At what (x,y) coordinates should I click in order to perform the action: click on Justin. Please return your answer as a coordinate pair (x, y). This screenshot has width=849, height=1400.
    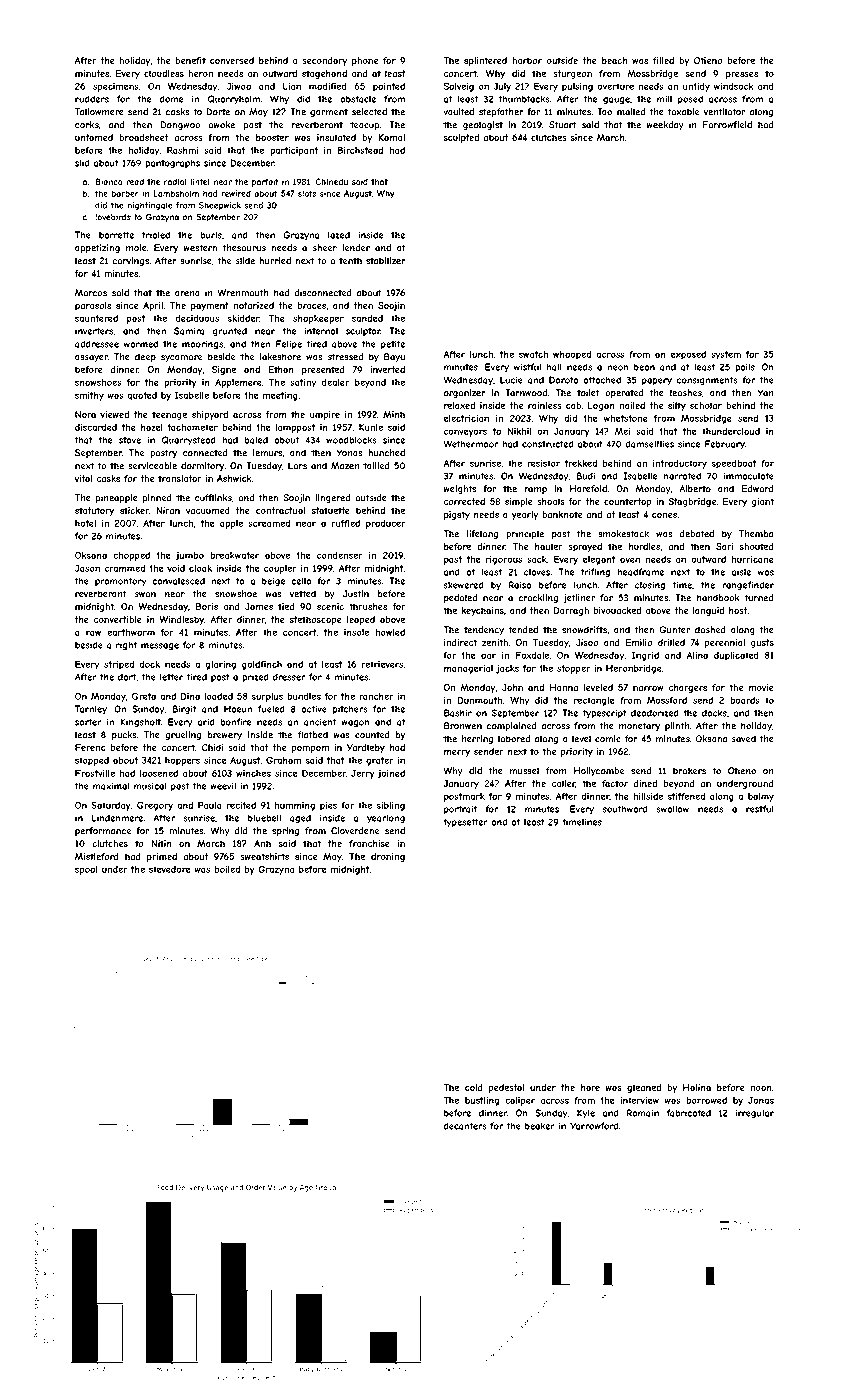
    Looking at the image, I should click on (356, 594).
